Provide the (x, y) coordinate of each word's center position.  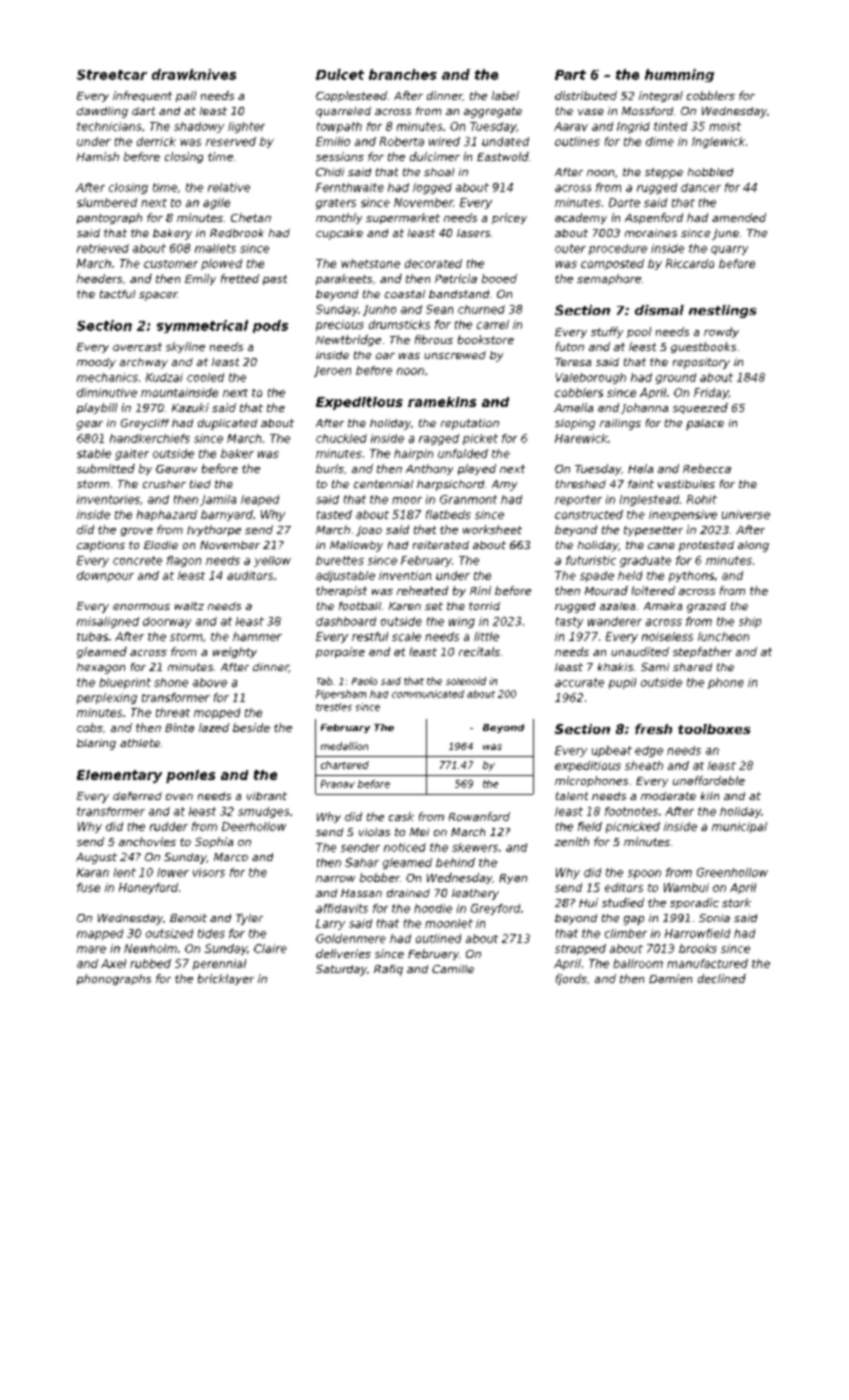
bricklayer (226, 979)
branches (403, 74)
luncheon (723, 636)
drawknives (194, 74)
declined (722, 978)
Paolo (364, 681)
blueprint (125, 683)
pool (639, 332)
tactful (117, 294)
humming (679, 75)
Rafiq (388, 970)
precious (340, 325)
